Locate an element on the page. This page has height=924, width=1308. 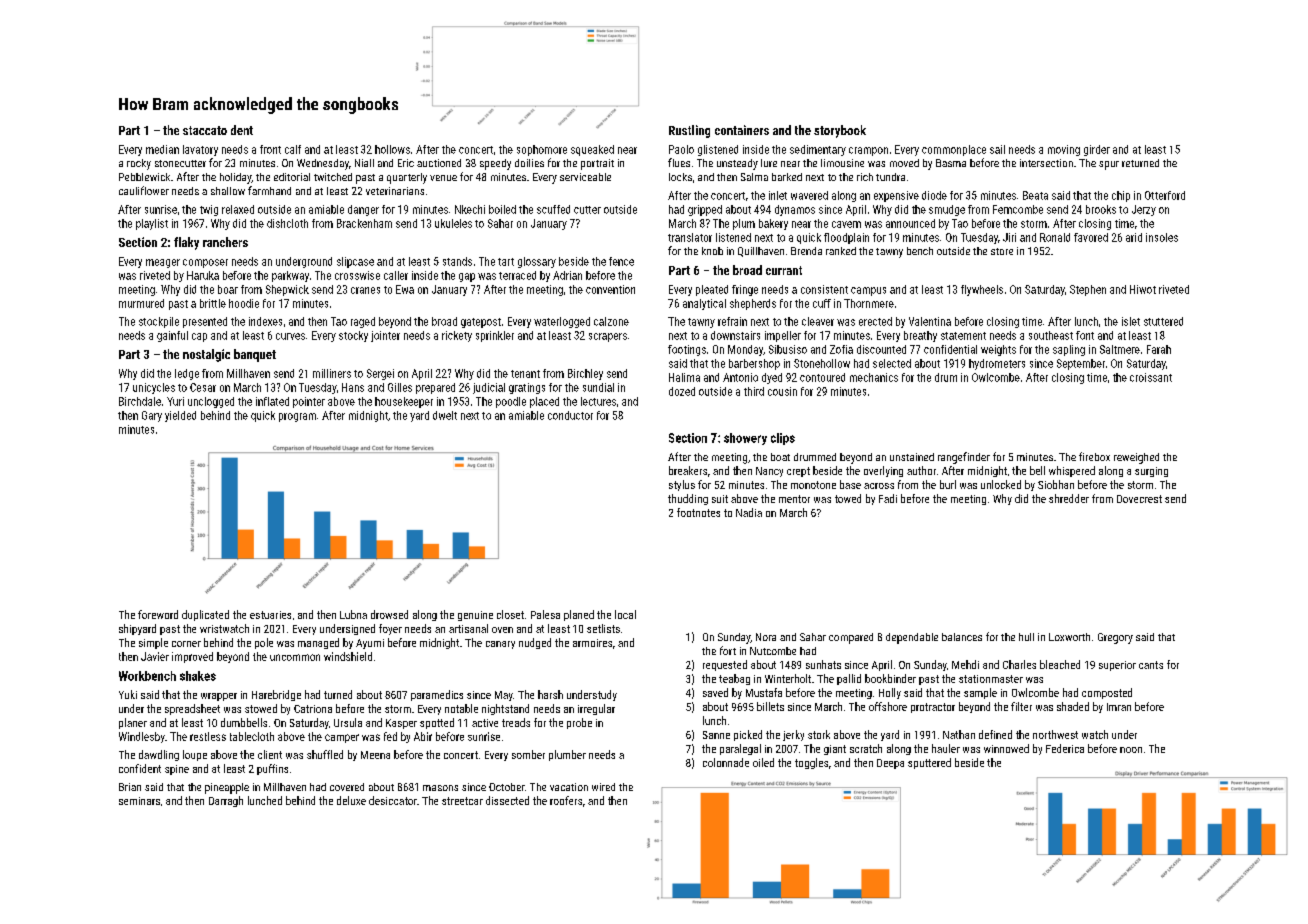
staccato is located at coordinates (205, 130).
